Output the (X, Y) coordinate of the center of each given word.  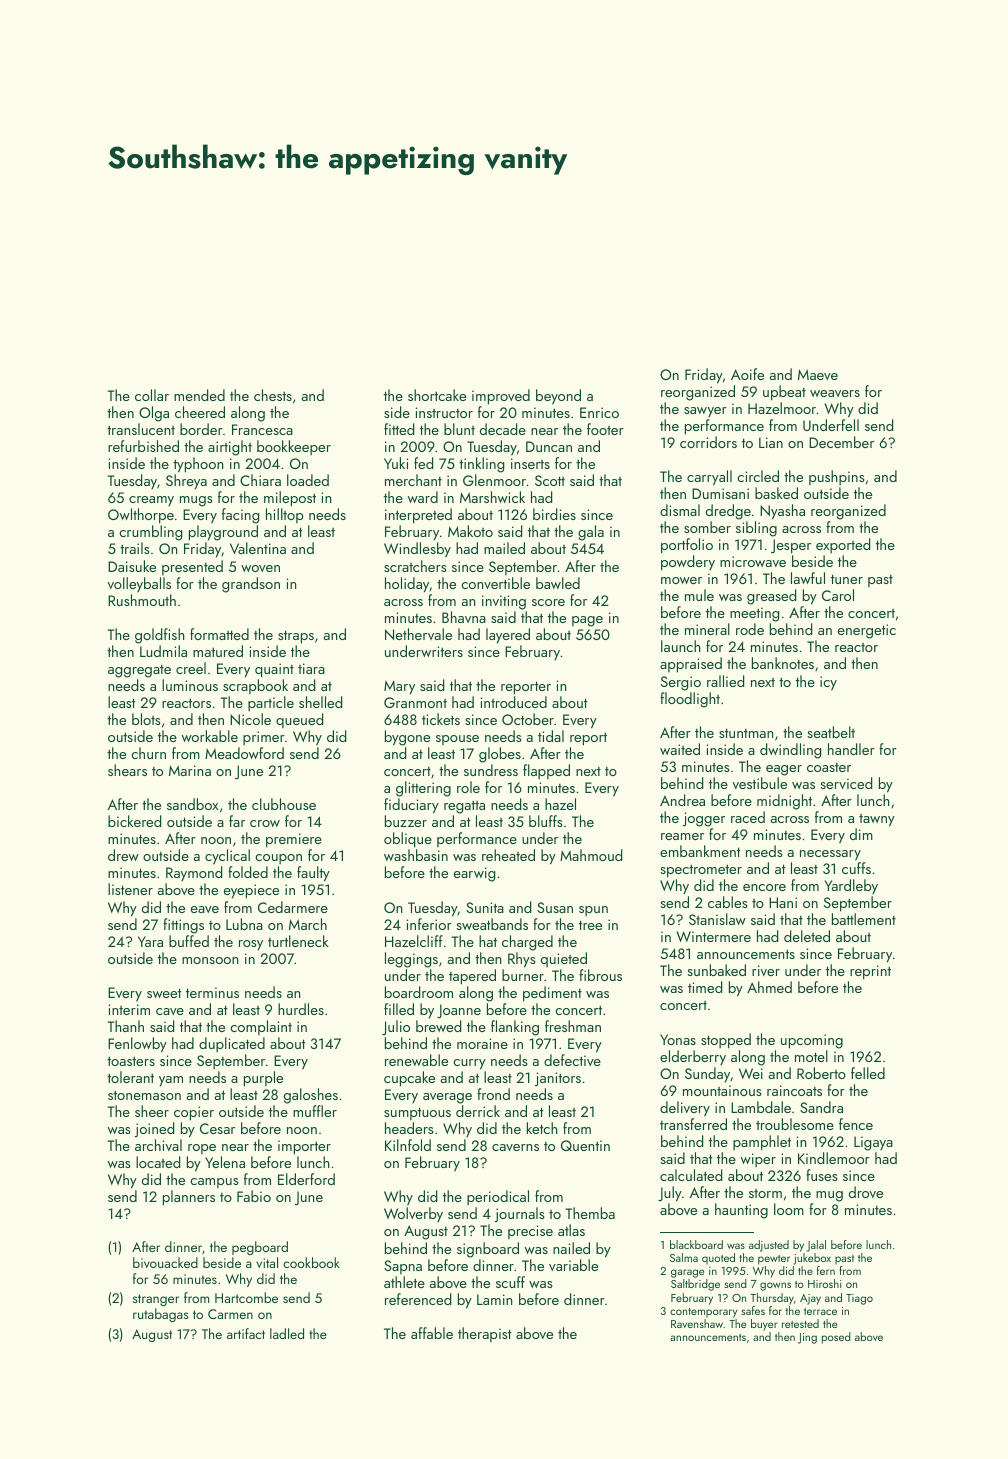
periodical (498, 1197)
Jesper (791, 546)
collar (152, 395)
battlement (864, 919)
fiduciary (411, 806)
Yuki (396, 463)
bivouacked (165, 1262)
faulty (313, 874)
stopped (726, 1041)
